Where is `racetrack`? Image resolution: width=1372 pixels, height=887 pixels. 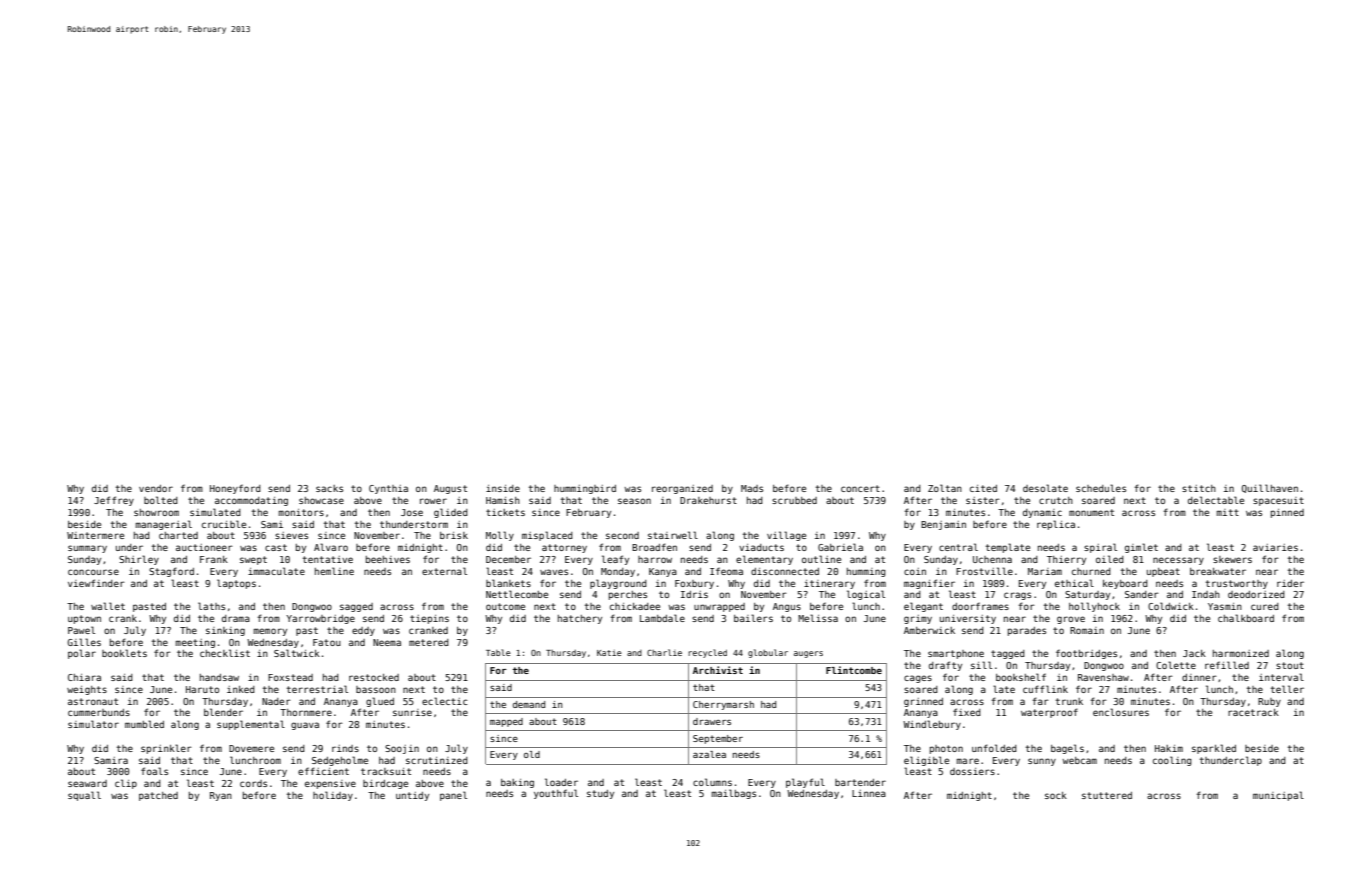 racetrack is located at coordinates (1253, 712).
